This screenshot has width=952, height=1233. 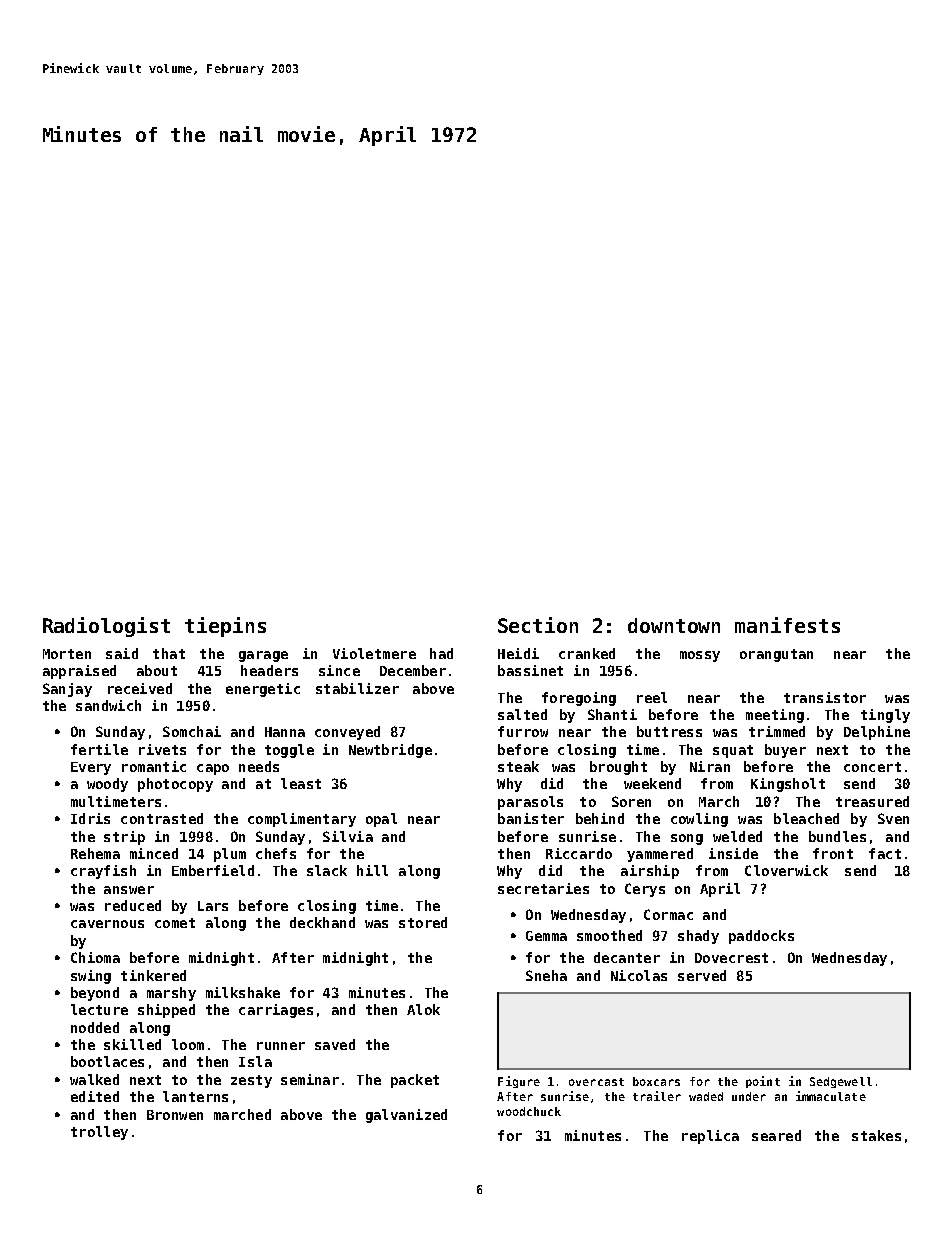 What do you see at coordinates (99, 1133) in the screenshot?
I see `trolley` at bounding box center [99, 1133].
